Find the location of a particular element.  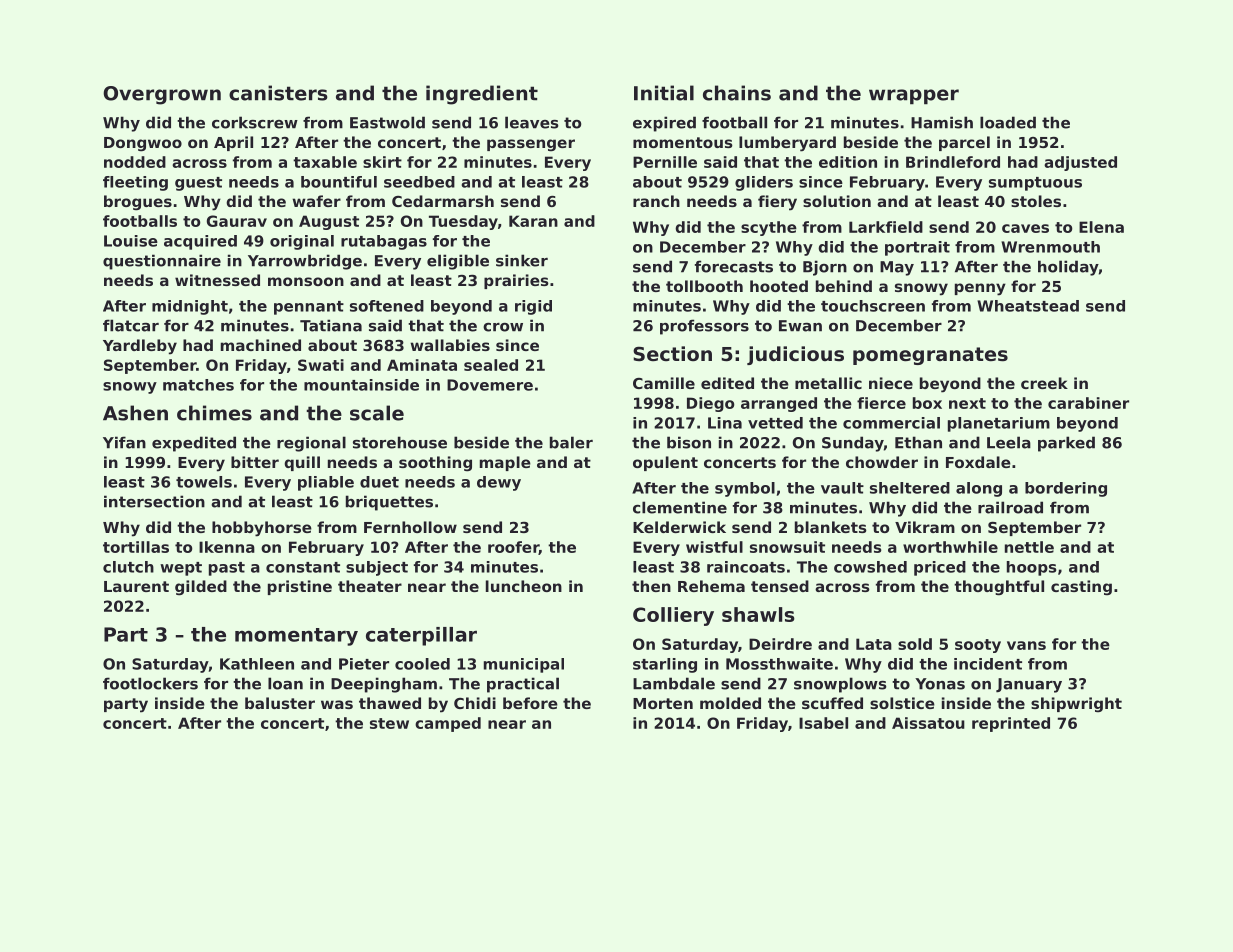

constant is located at coordinates (303, 567).
